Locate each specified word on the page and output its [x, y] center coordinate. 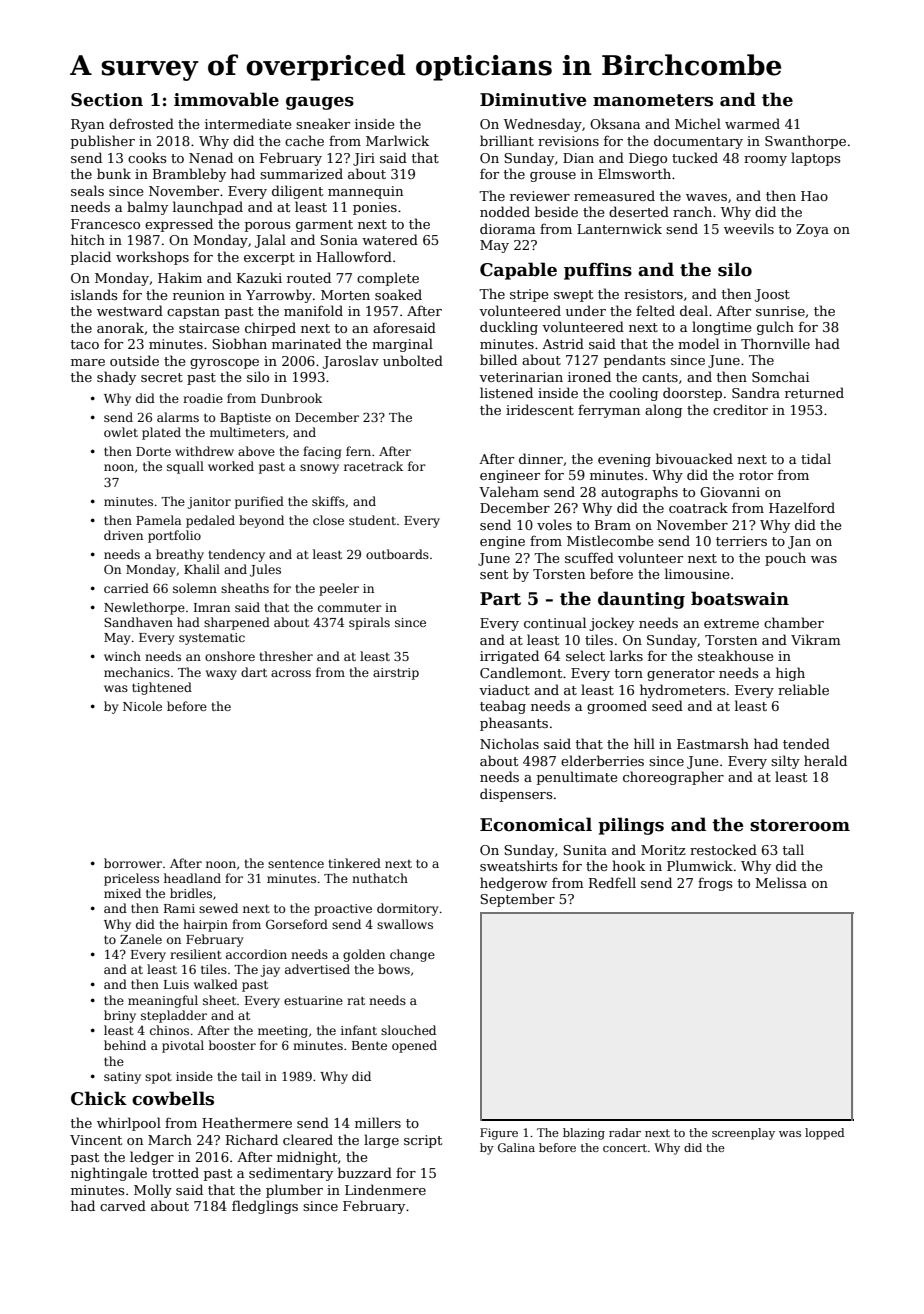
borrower [133, 863]
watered [390, 239]
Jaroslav [351, 362]
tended [806, 743]
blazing [584, 1134]
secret [162, 377]
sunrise [780, 311]
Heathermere [247, 1122]
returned [814, 392]
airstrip [396, 674]
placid [91, 258]
